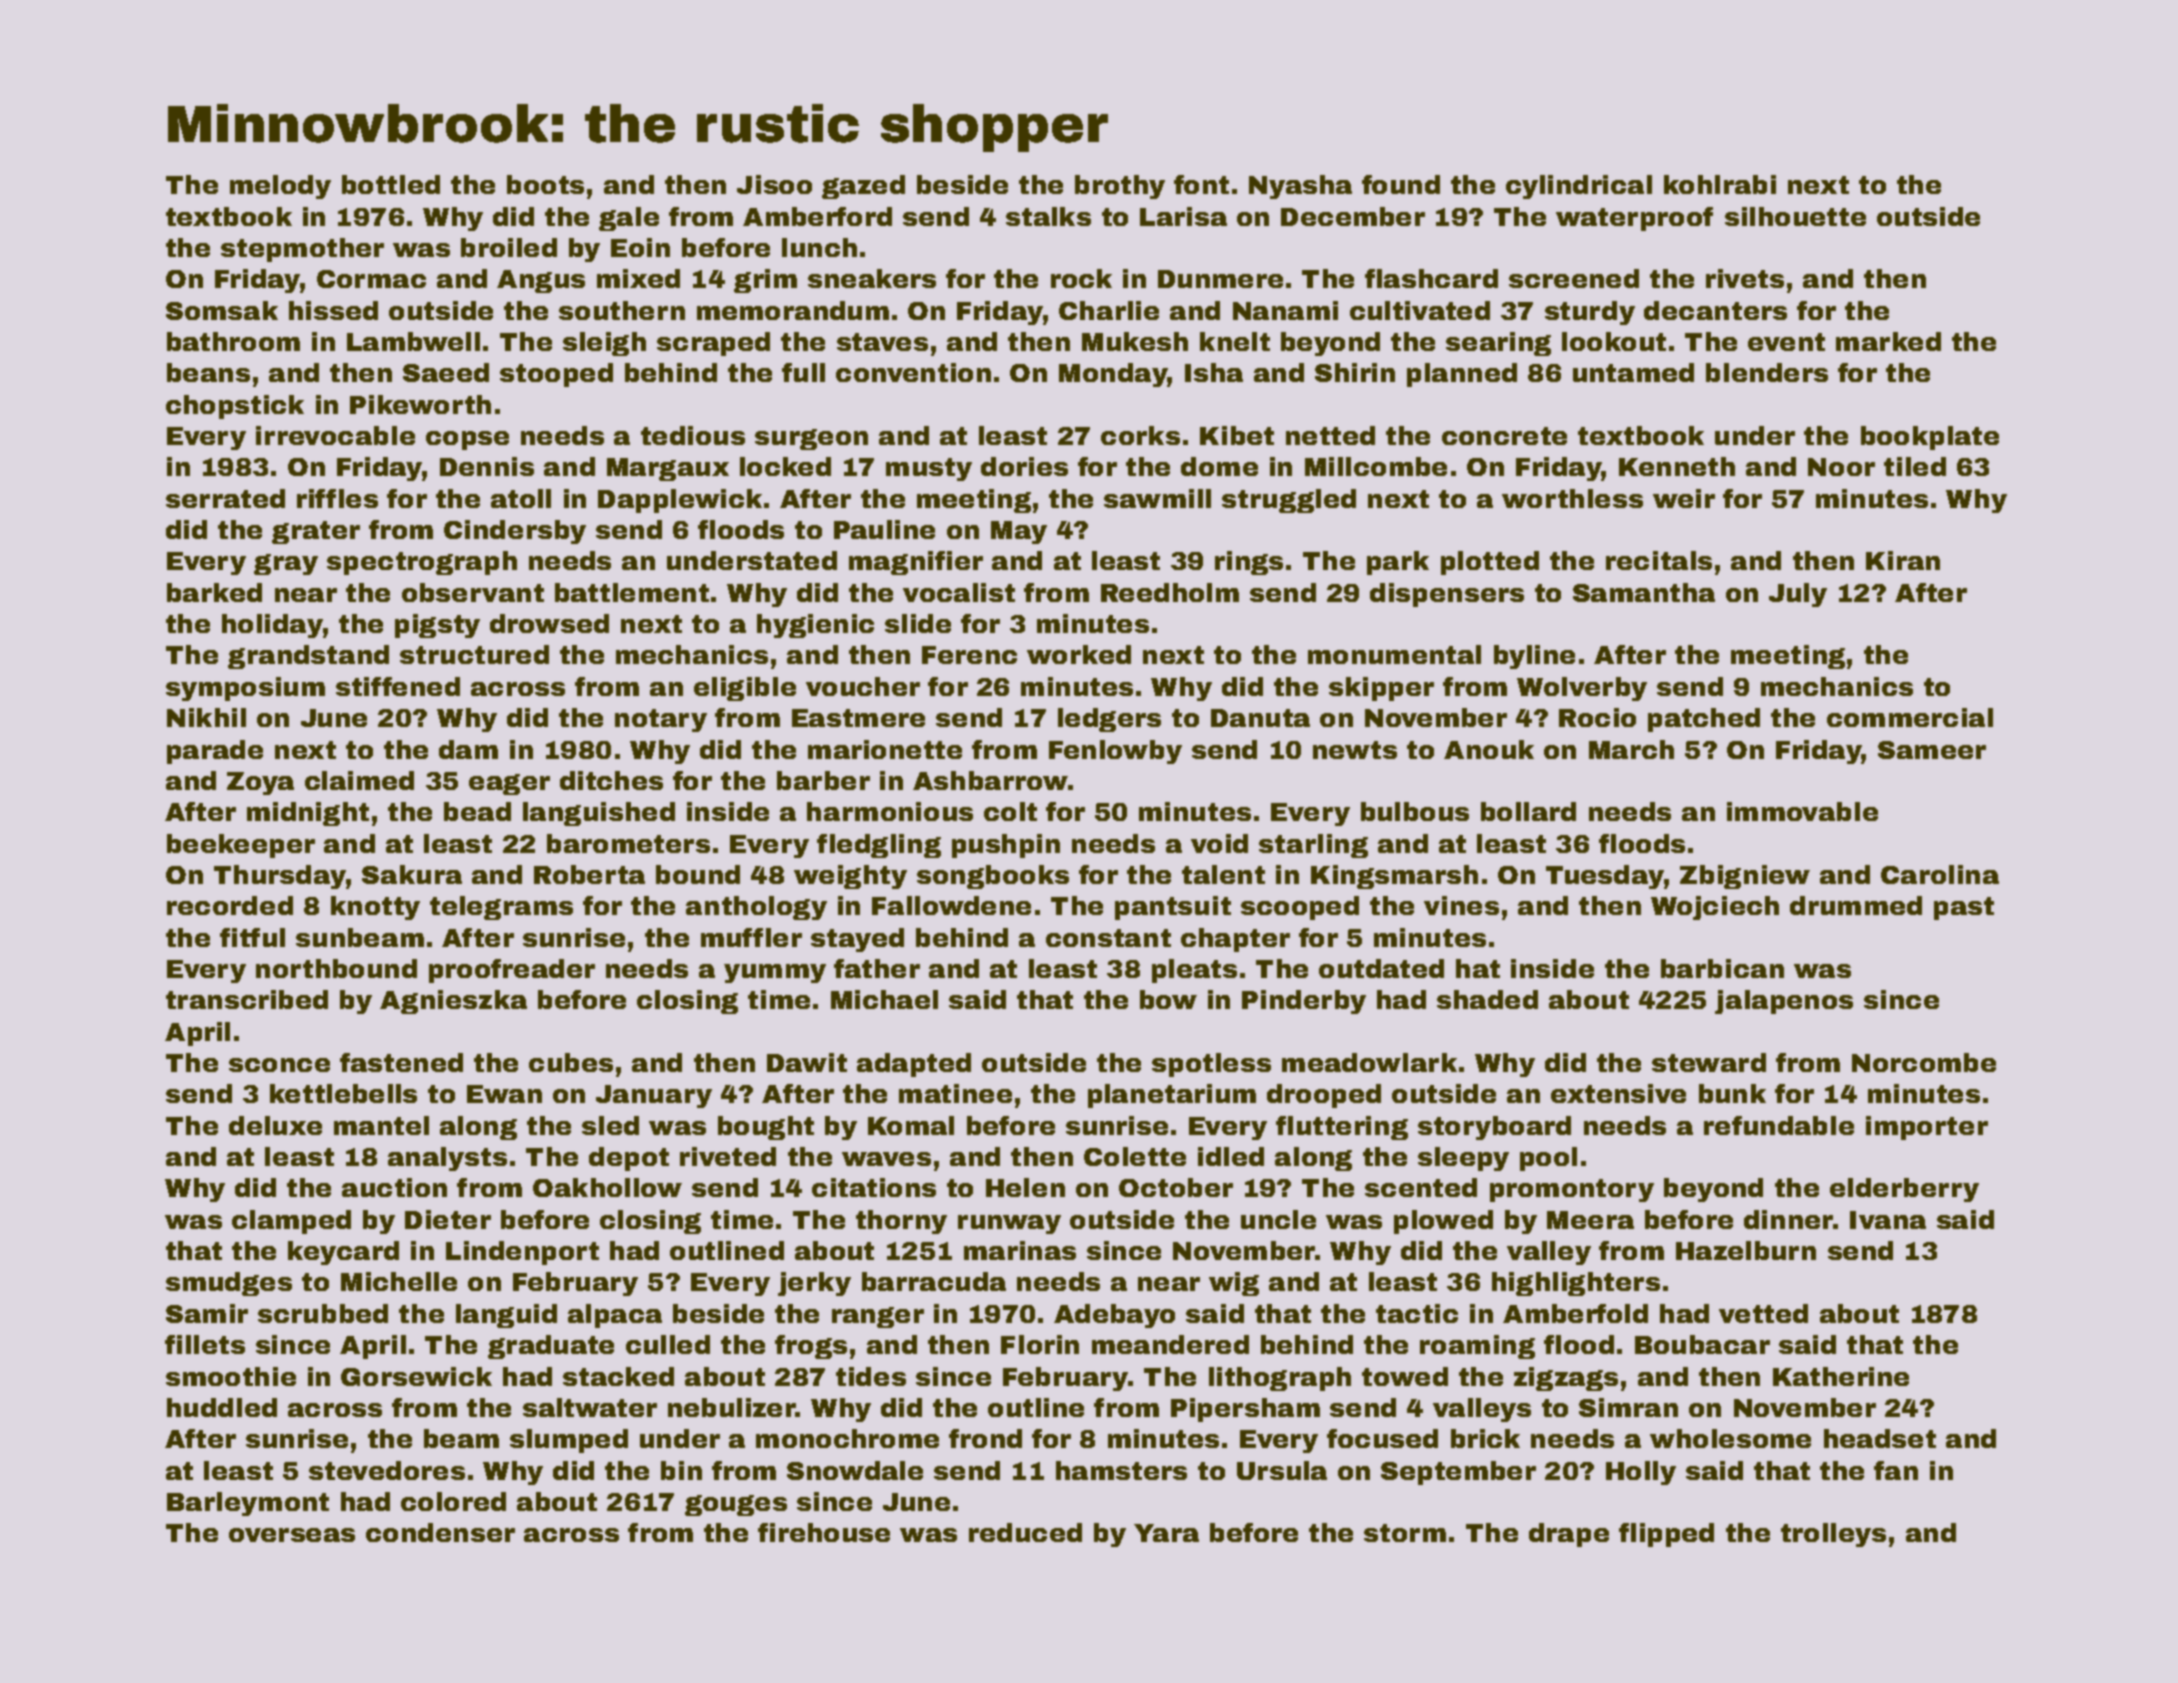 The width and height of the page is (2178, 1683). I want to click on font, so click(1201, 184).
